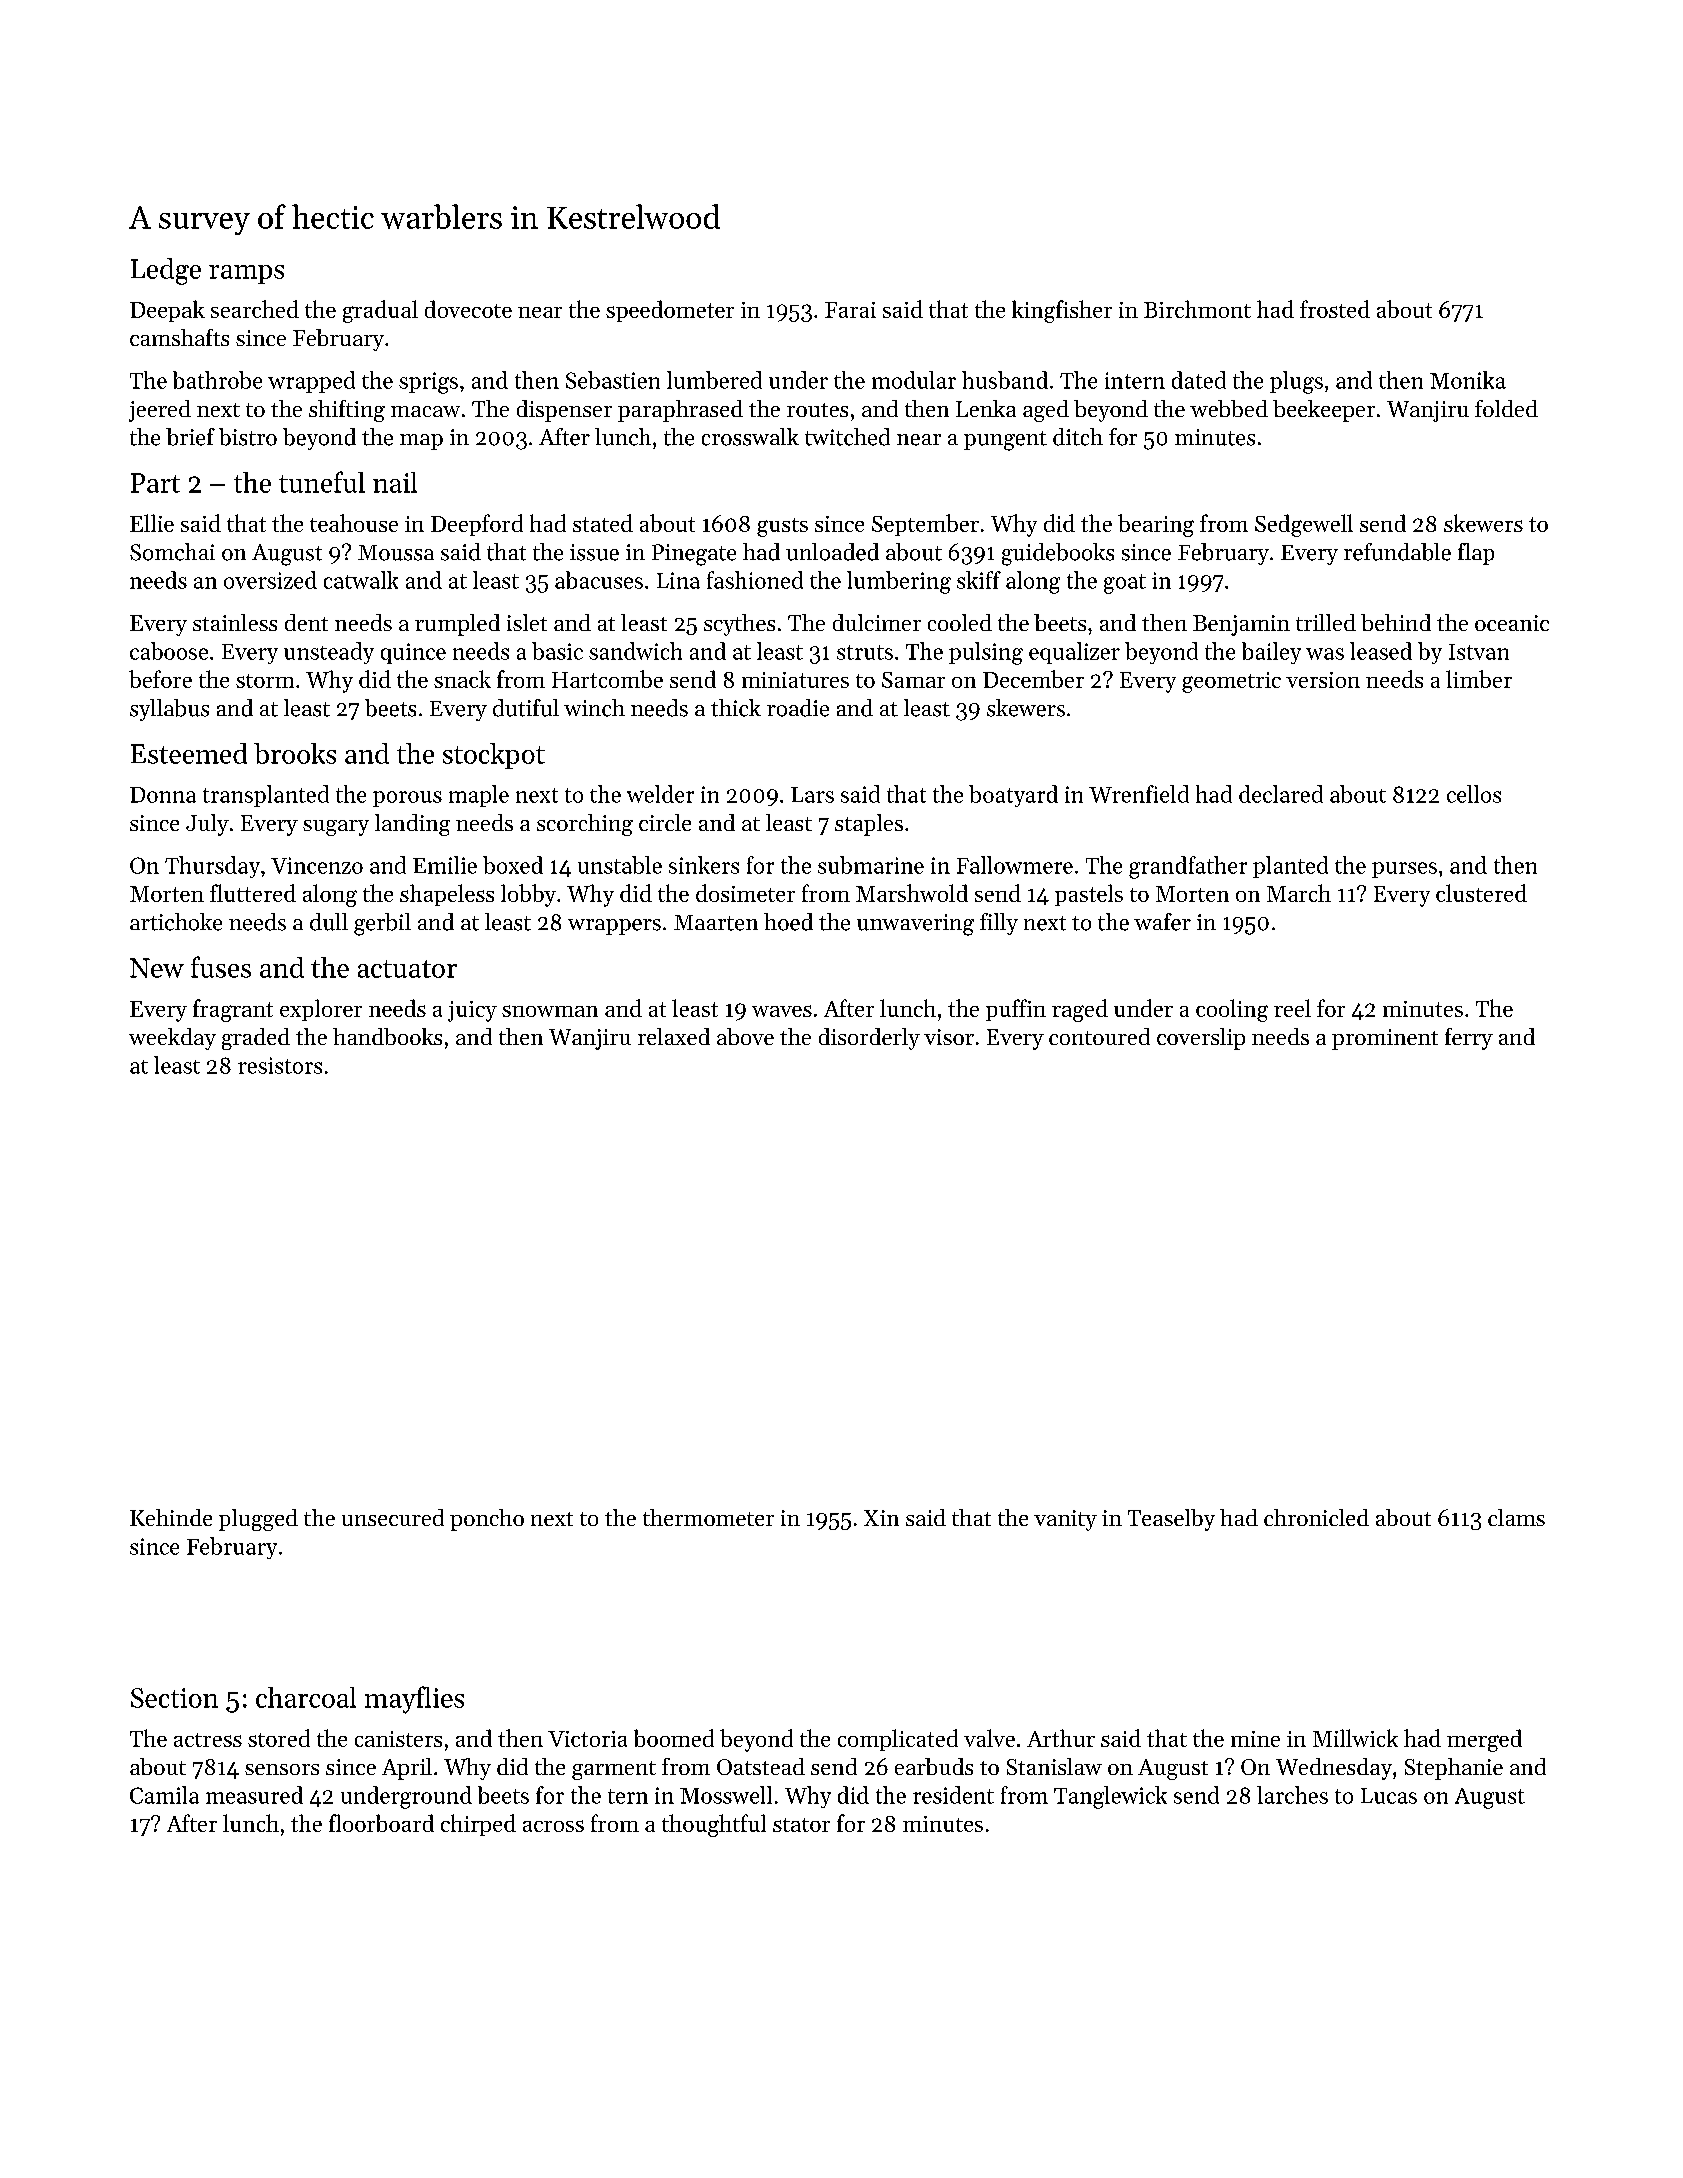 The image size is (1683, 2178). I want to click on frosted, so click(1335, 309).
